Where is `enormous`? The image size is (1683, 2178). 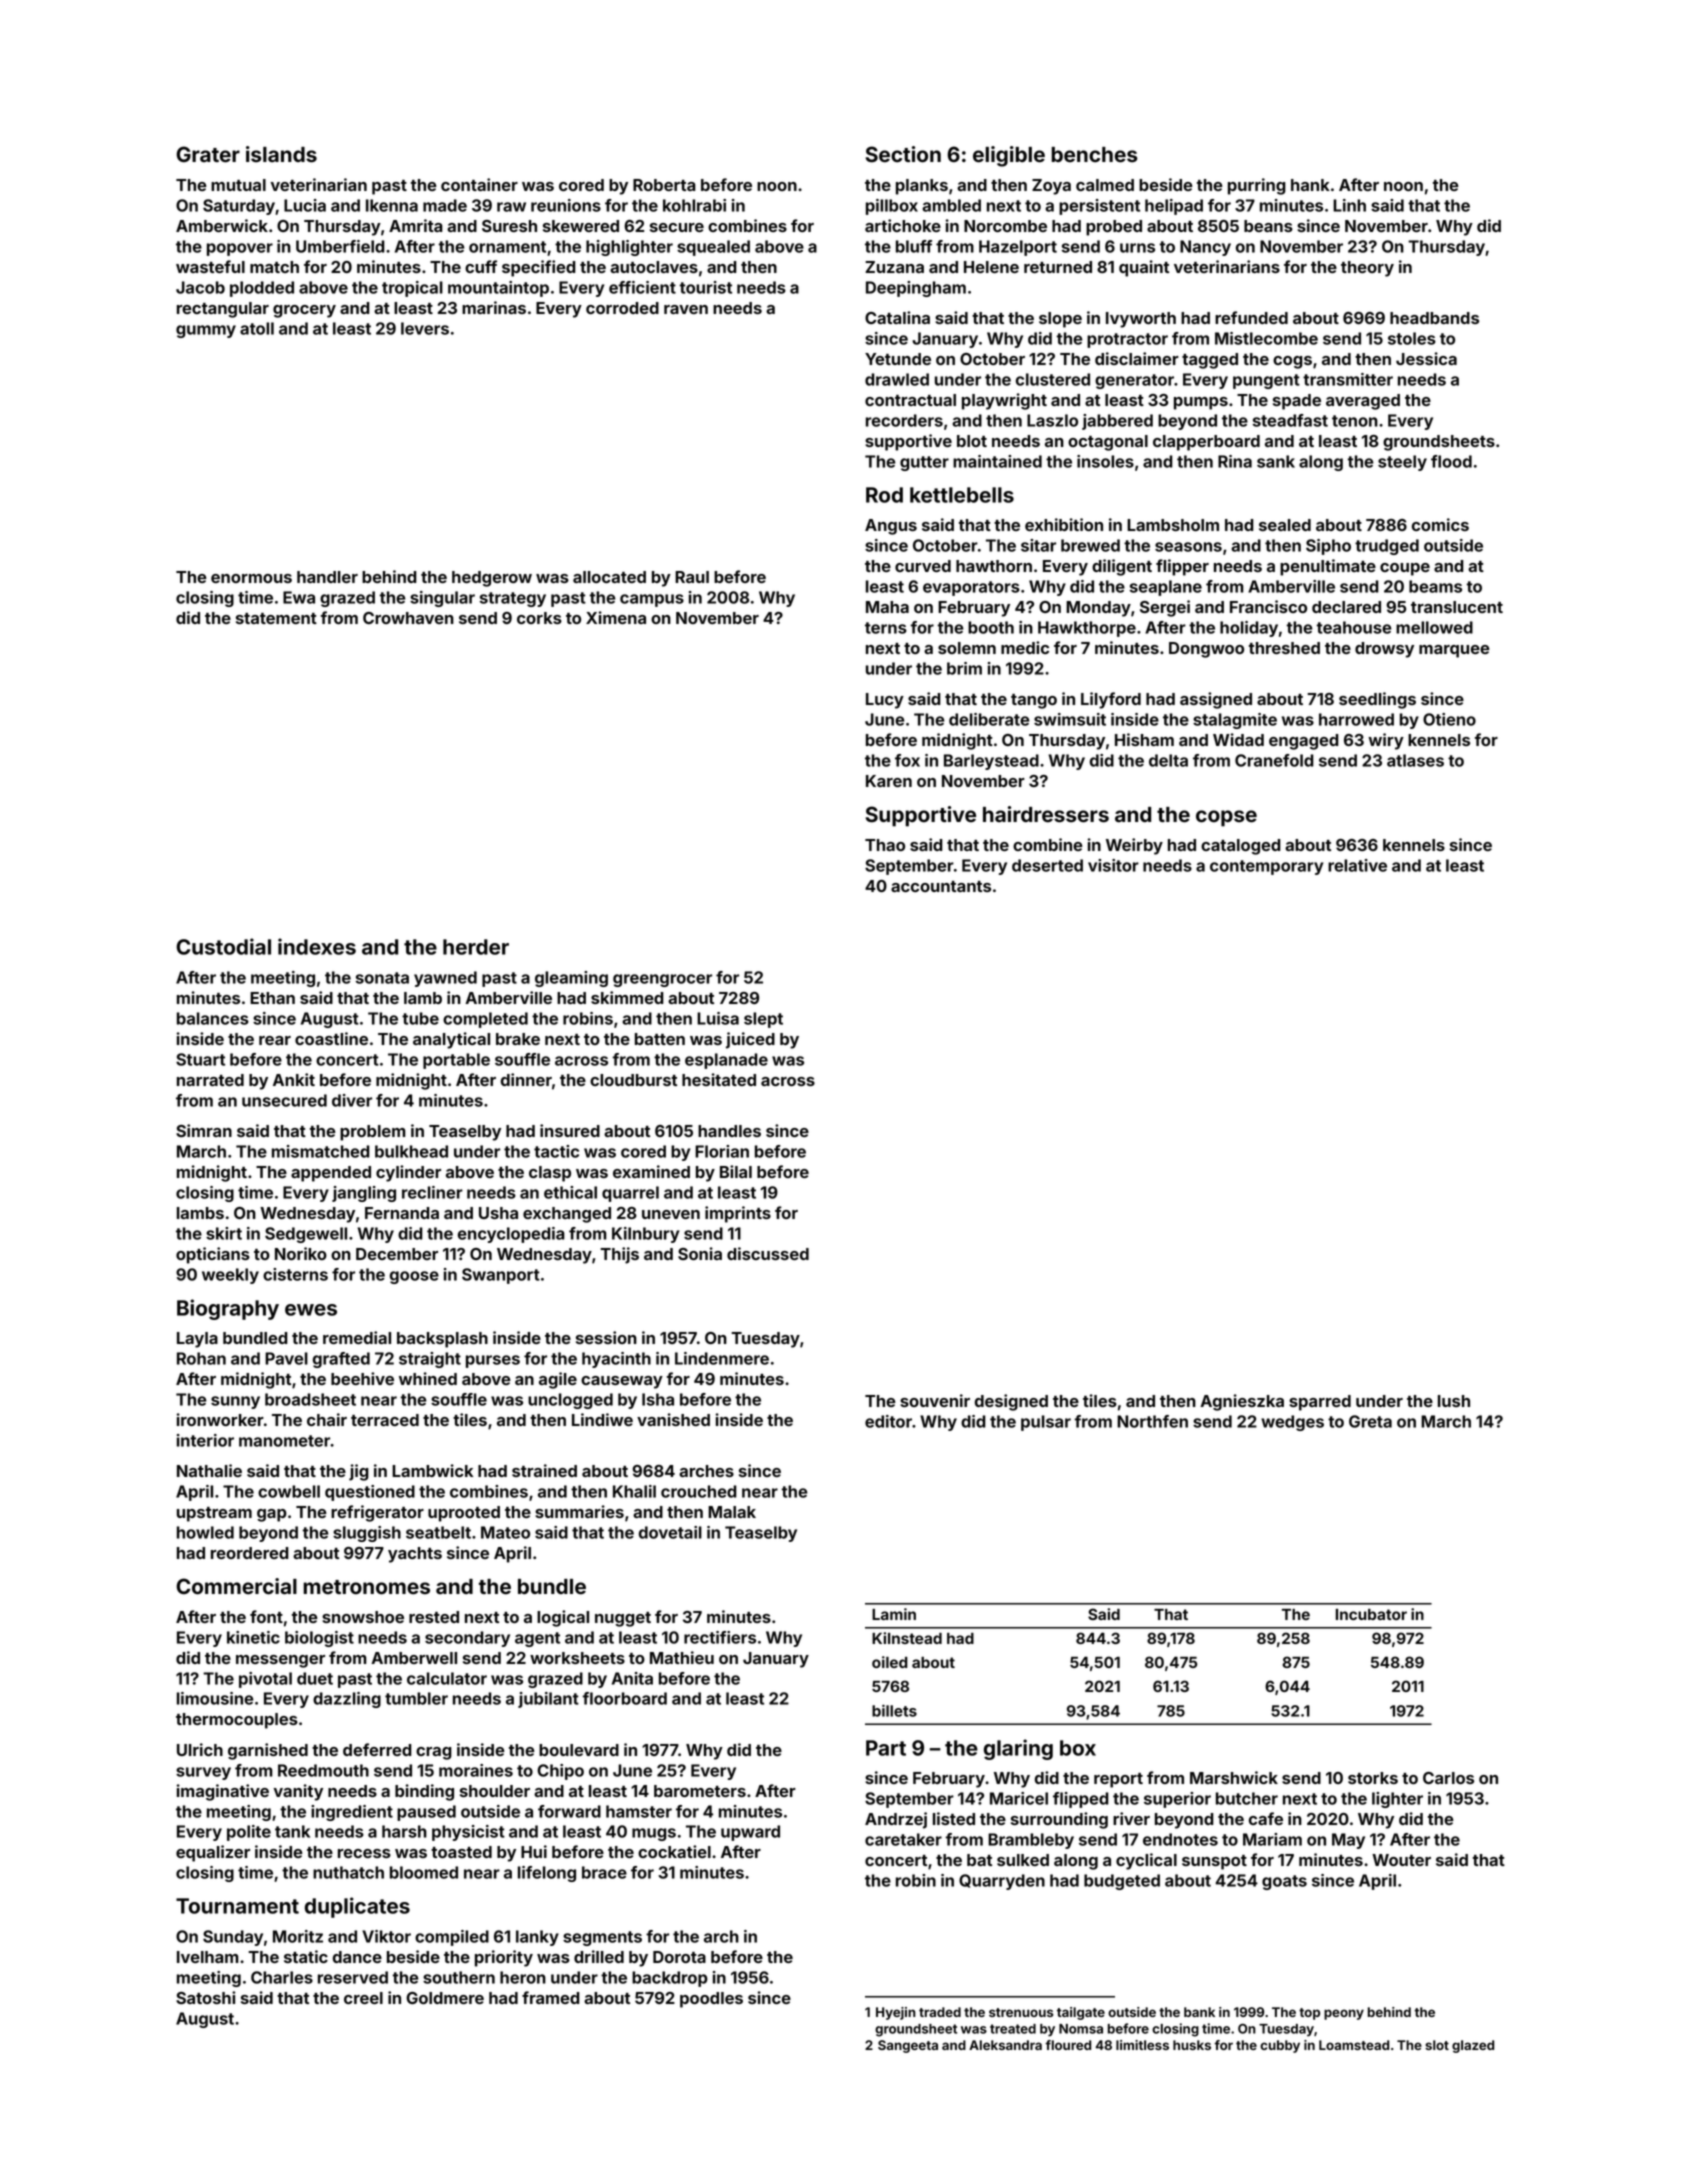
enormous is located at coordinates (251, 578).
